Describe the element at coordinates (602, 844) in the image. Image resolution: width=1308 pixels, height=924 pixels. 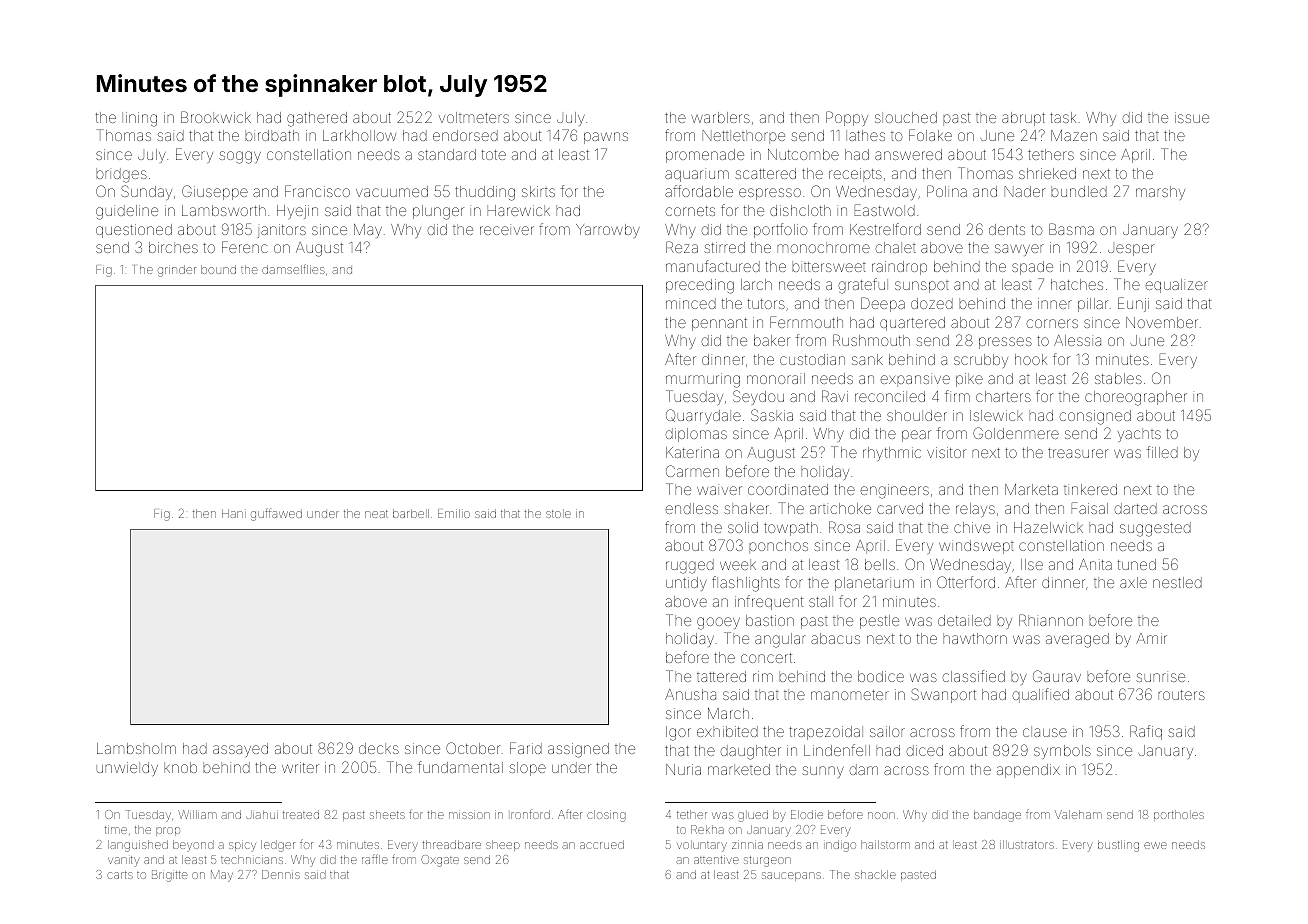
I see `accrued` at that location.
